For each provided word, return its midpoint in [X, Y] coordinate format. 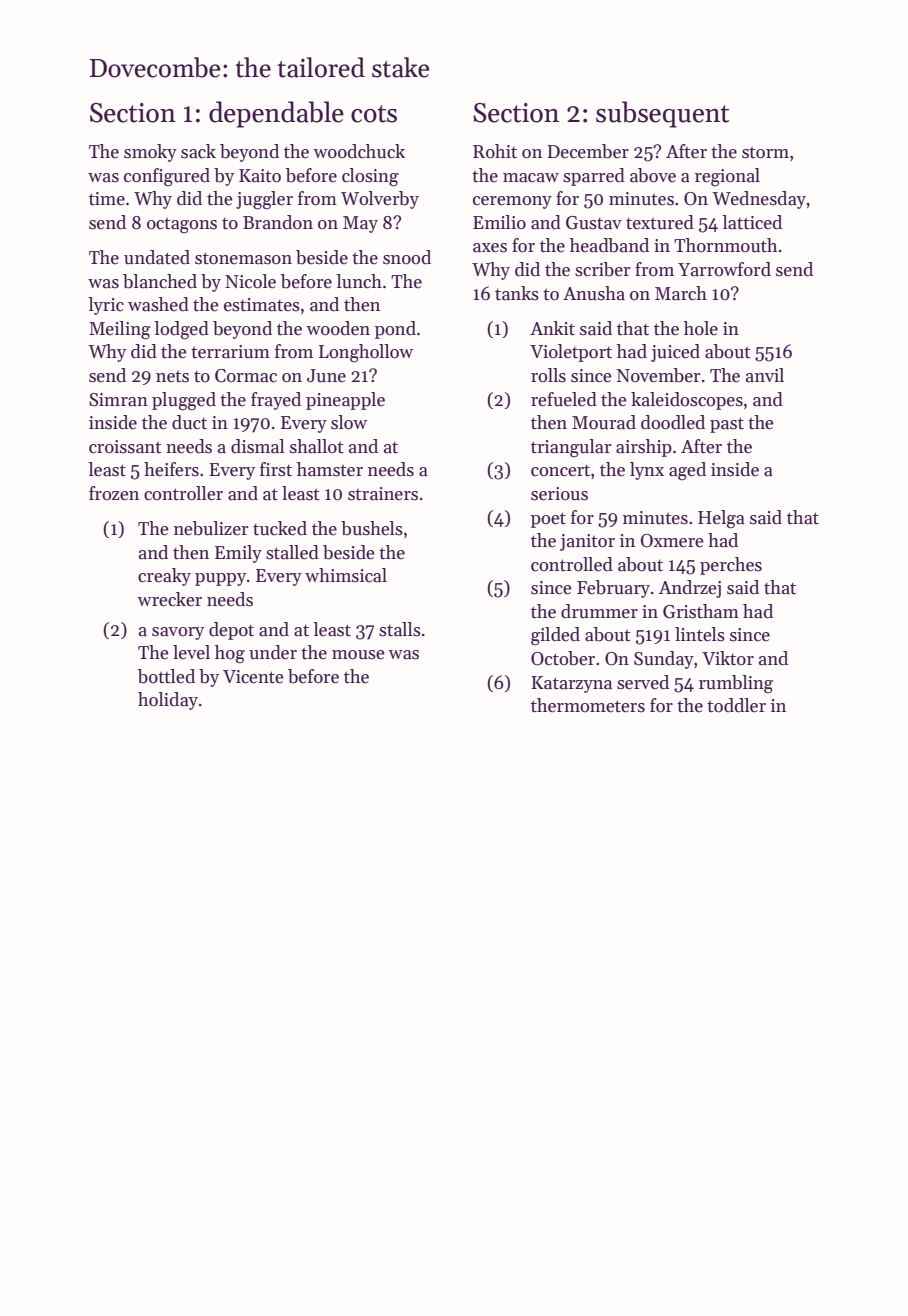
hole [701, 328]
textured [660, 222]
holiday [168, 701]
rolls [548, 375]
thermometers [588, 705]
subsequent [662, 114]
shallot [317, 446]
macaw [531, 178]
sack [198, 151]
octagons [182, 225]
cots [374, 114]
